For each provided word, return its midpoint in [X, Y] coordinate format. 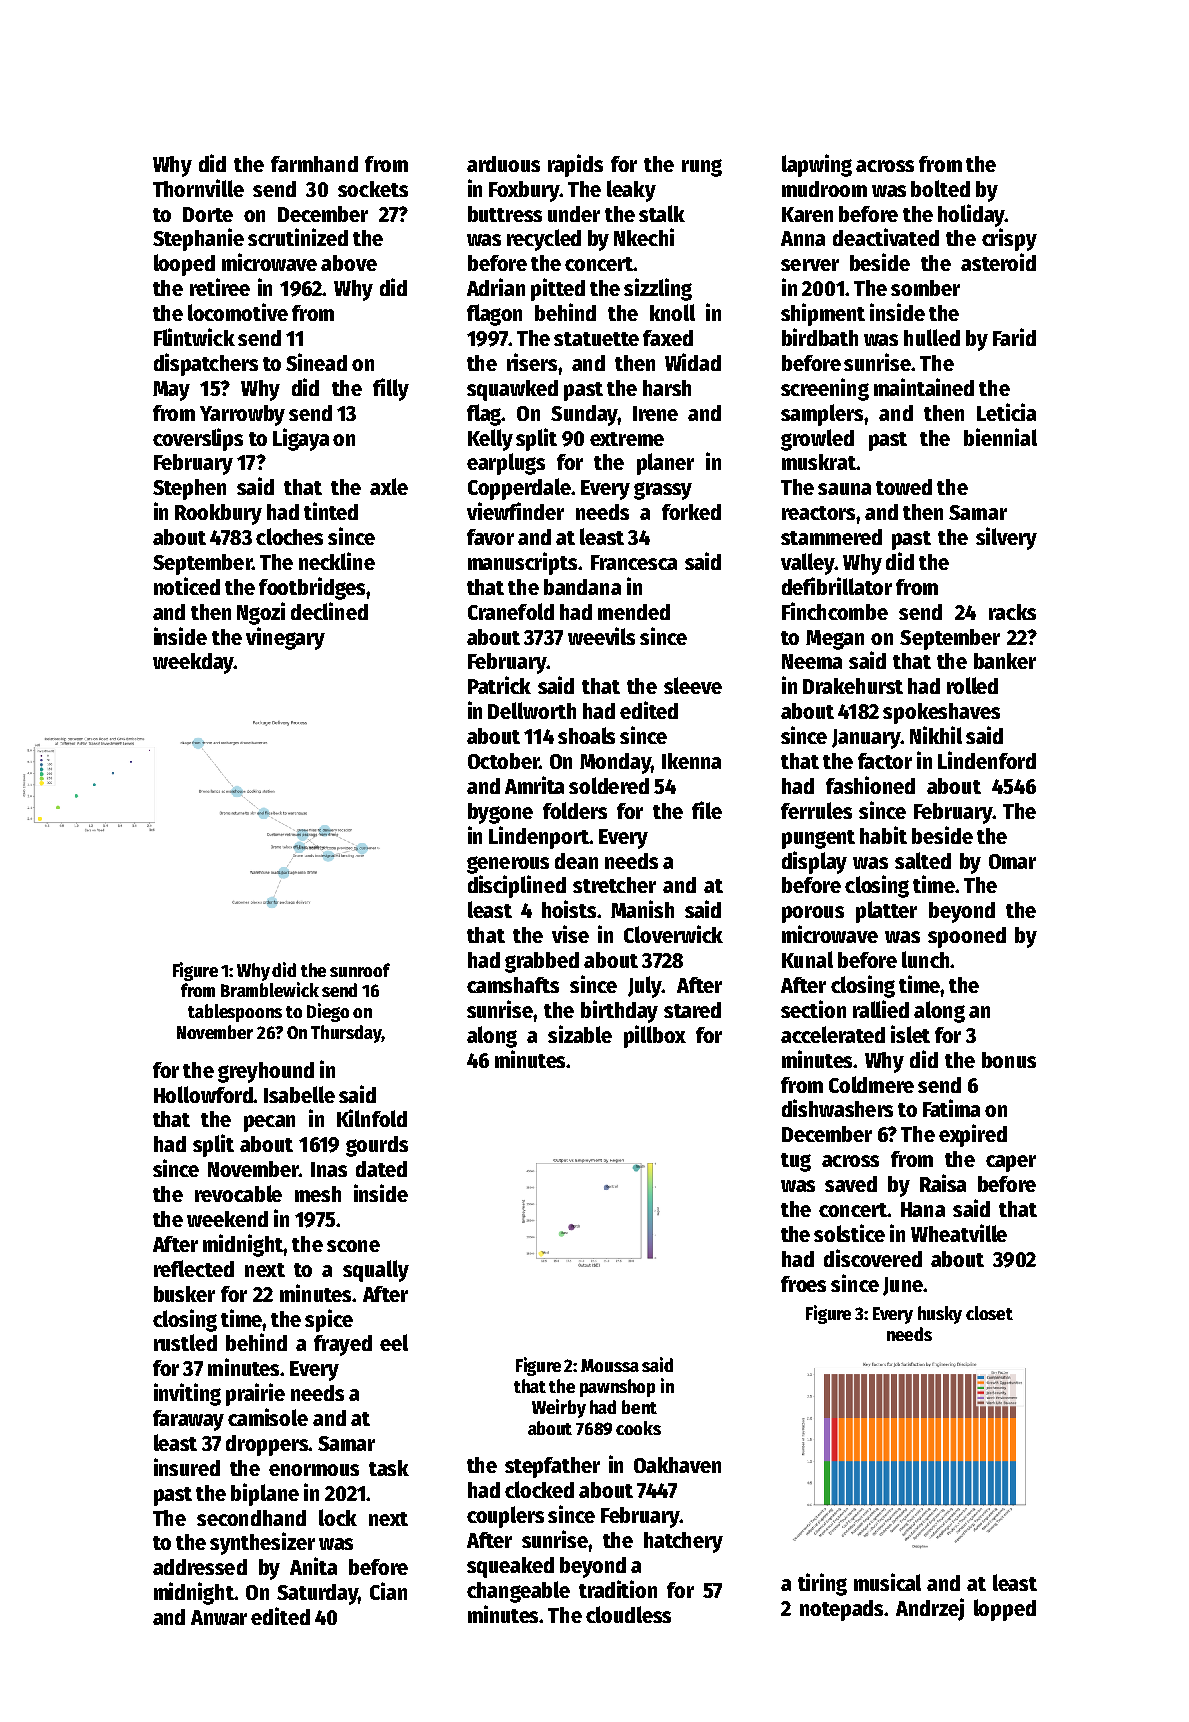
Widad [693, 362]
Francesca [634, 562]
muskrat [819, 462]
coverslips [198, 439]
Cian [388, 1591]
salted [923, 860]
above [349, 263]
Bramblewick [270, 989]
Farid [1014, 337]
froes [803, 1284]
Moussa [610, 1365]
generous [508, 865]
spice [329, 1320]
